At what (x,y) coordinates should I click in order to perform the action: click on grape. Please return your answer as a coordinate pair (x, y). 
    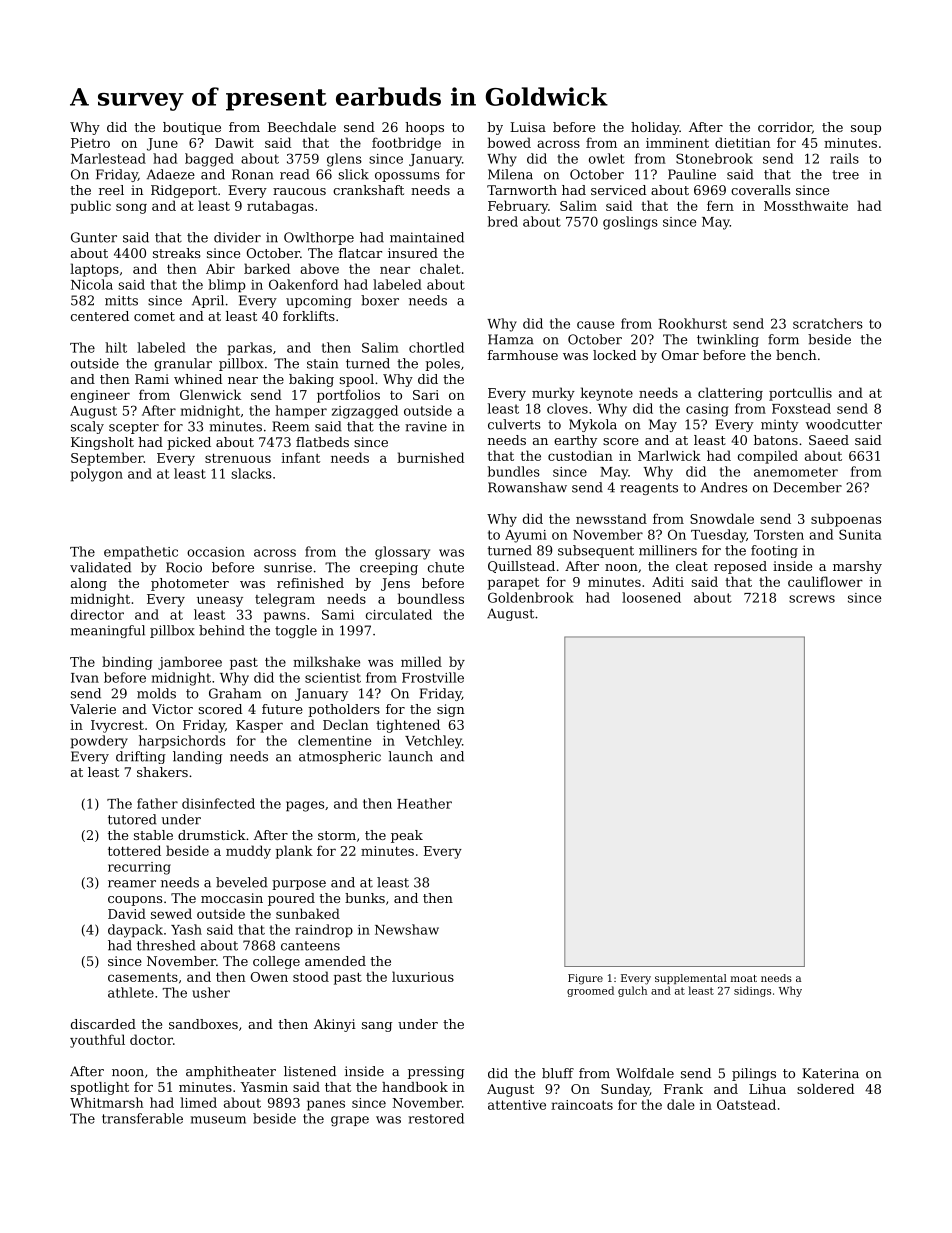
    Looking at the image, I should click on (350, 1121).
